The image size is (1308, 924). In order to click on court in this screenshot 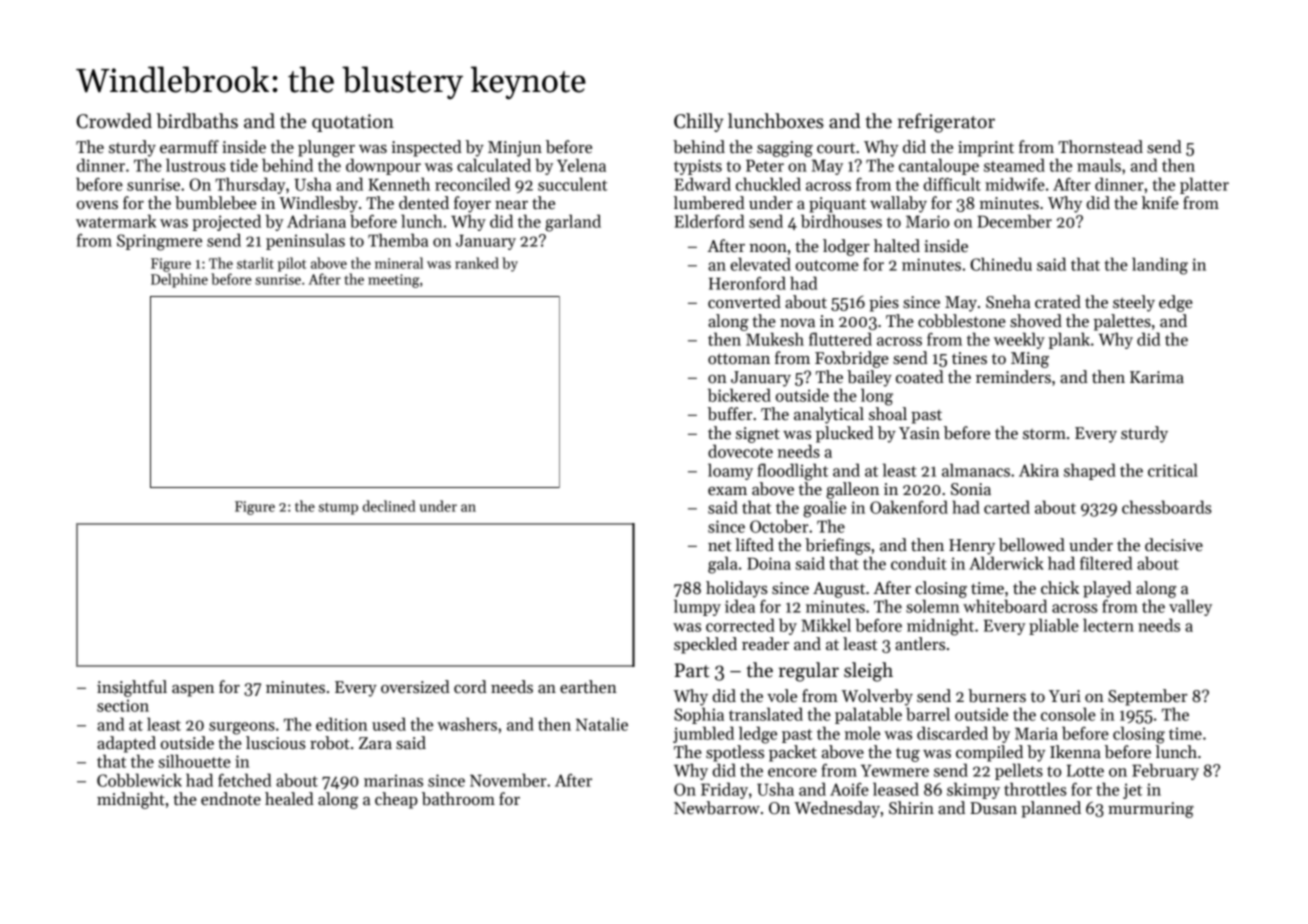, I will do `click(836, 148)`.
